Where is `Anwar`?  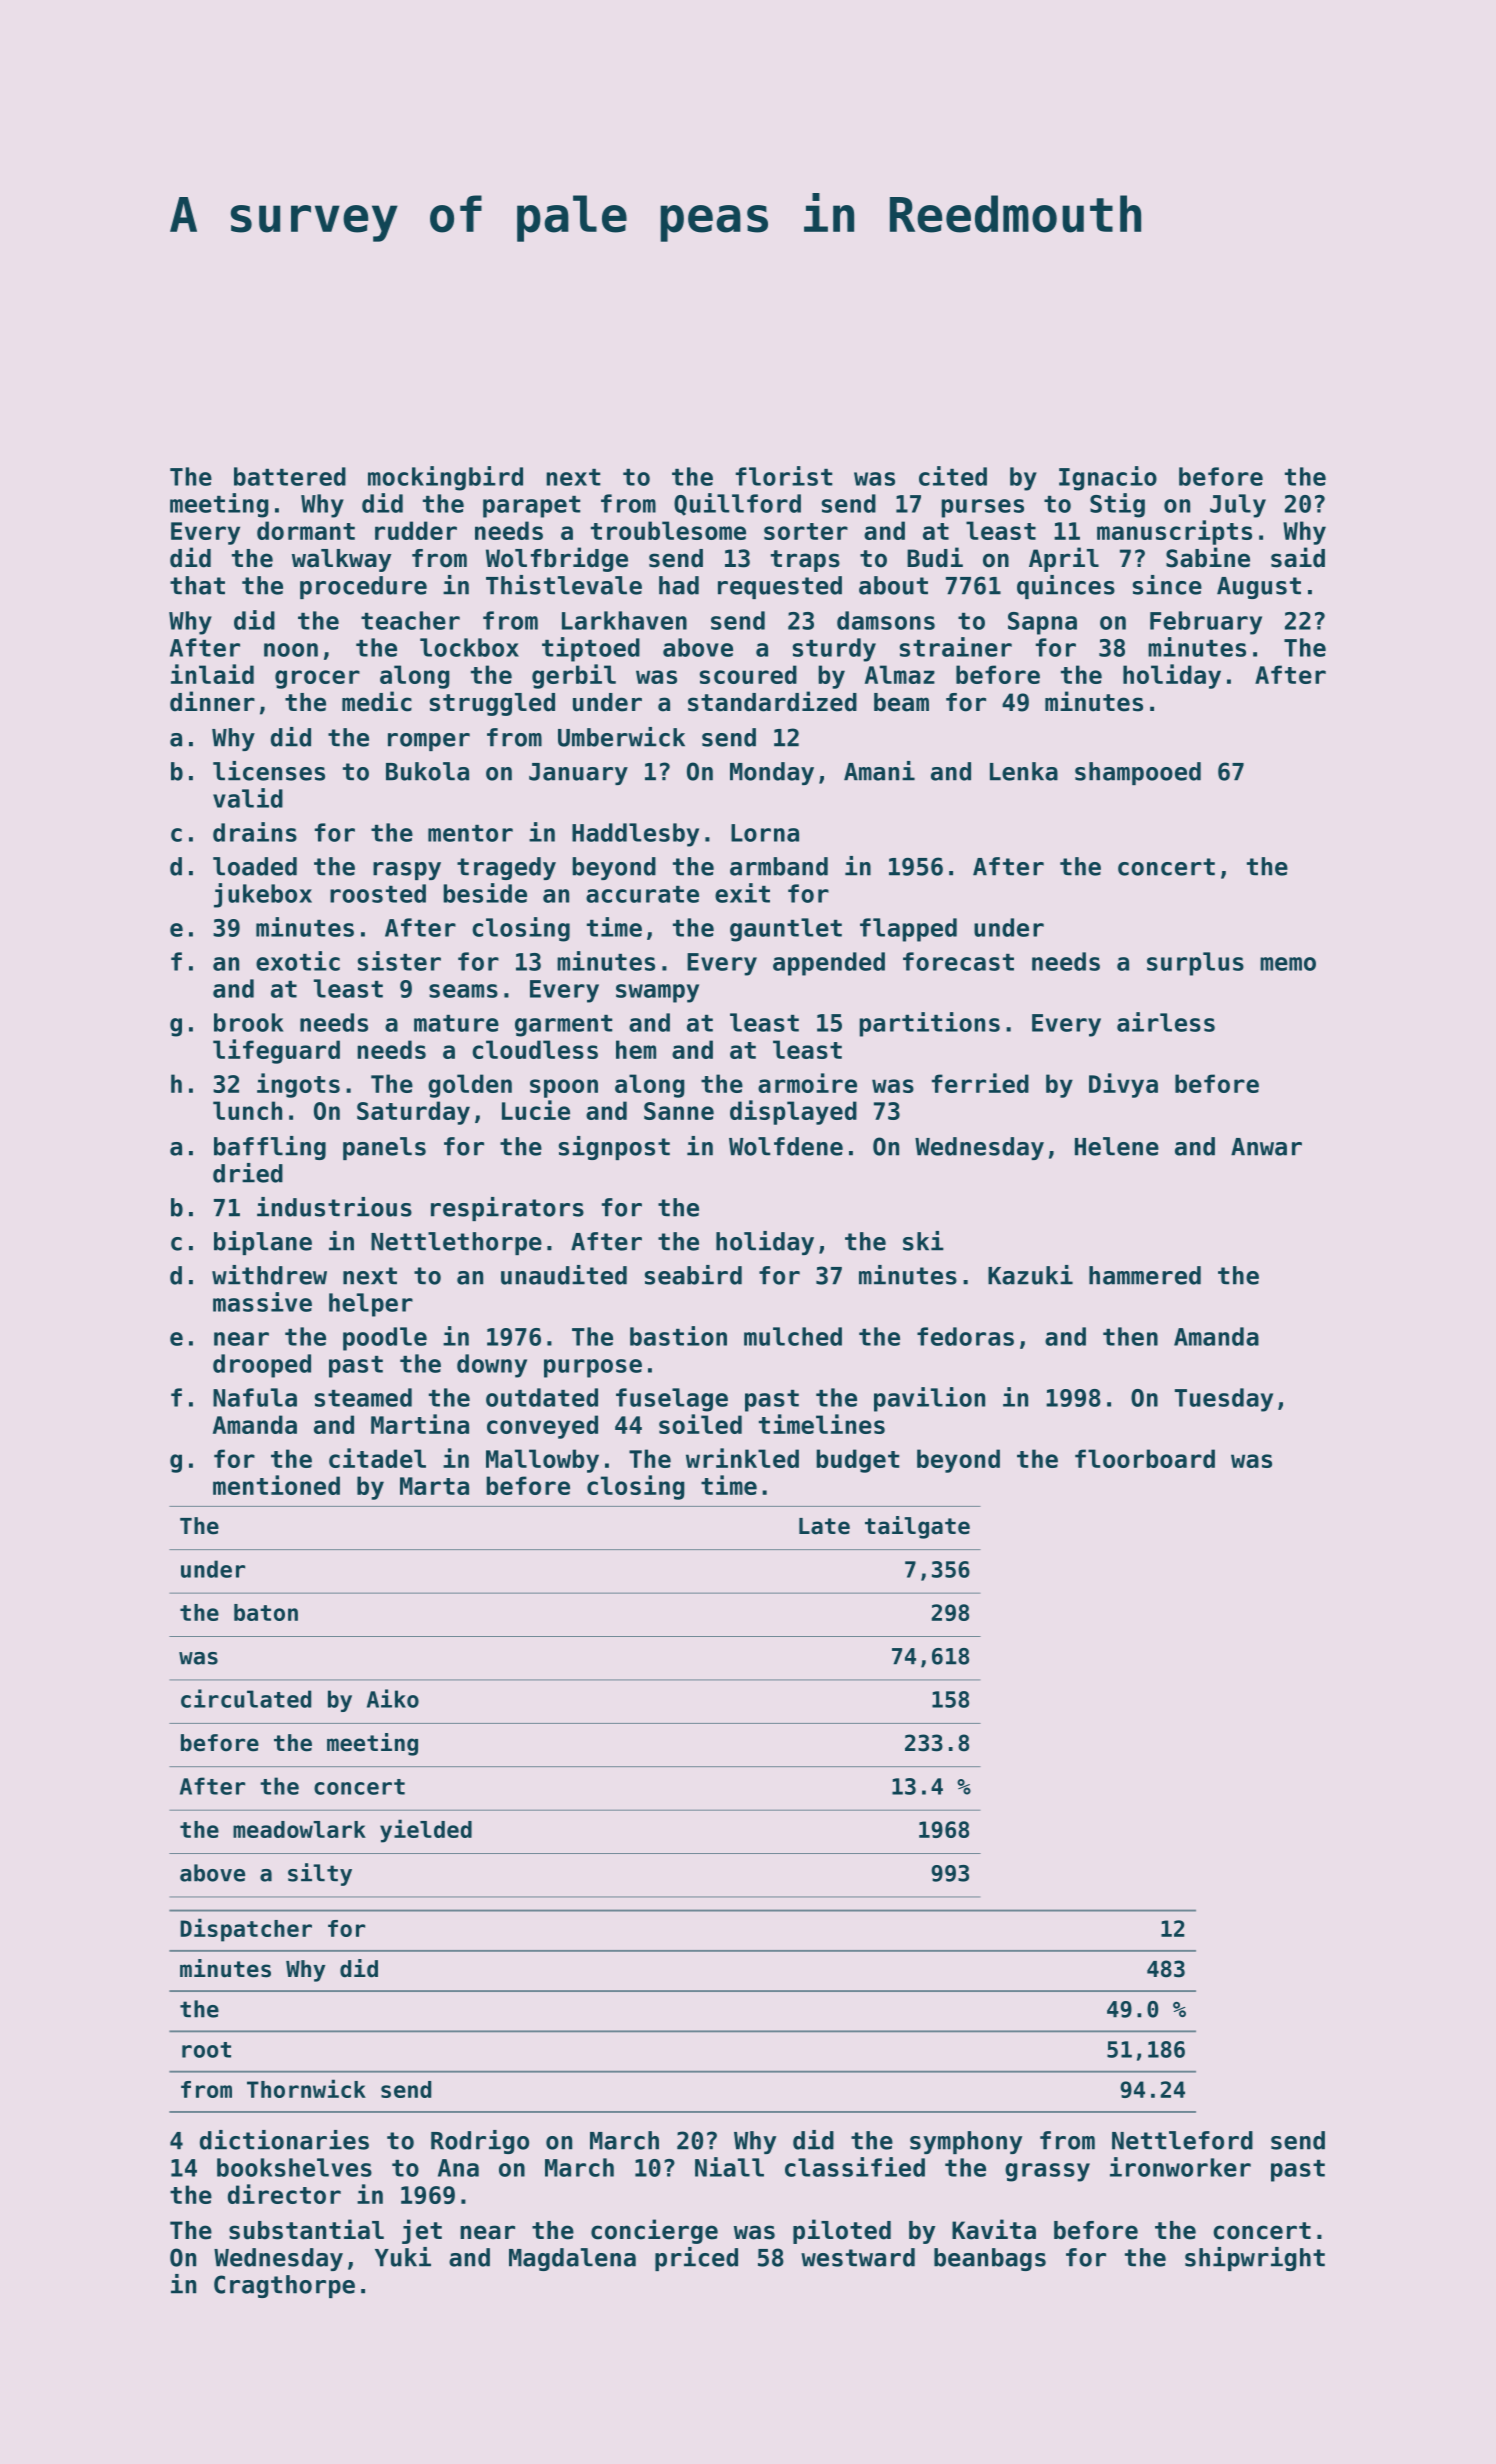 Anwar is located at coordinates (1266, 1147).
